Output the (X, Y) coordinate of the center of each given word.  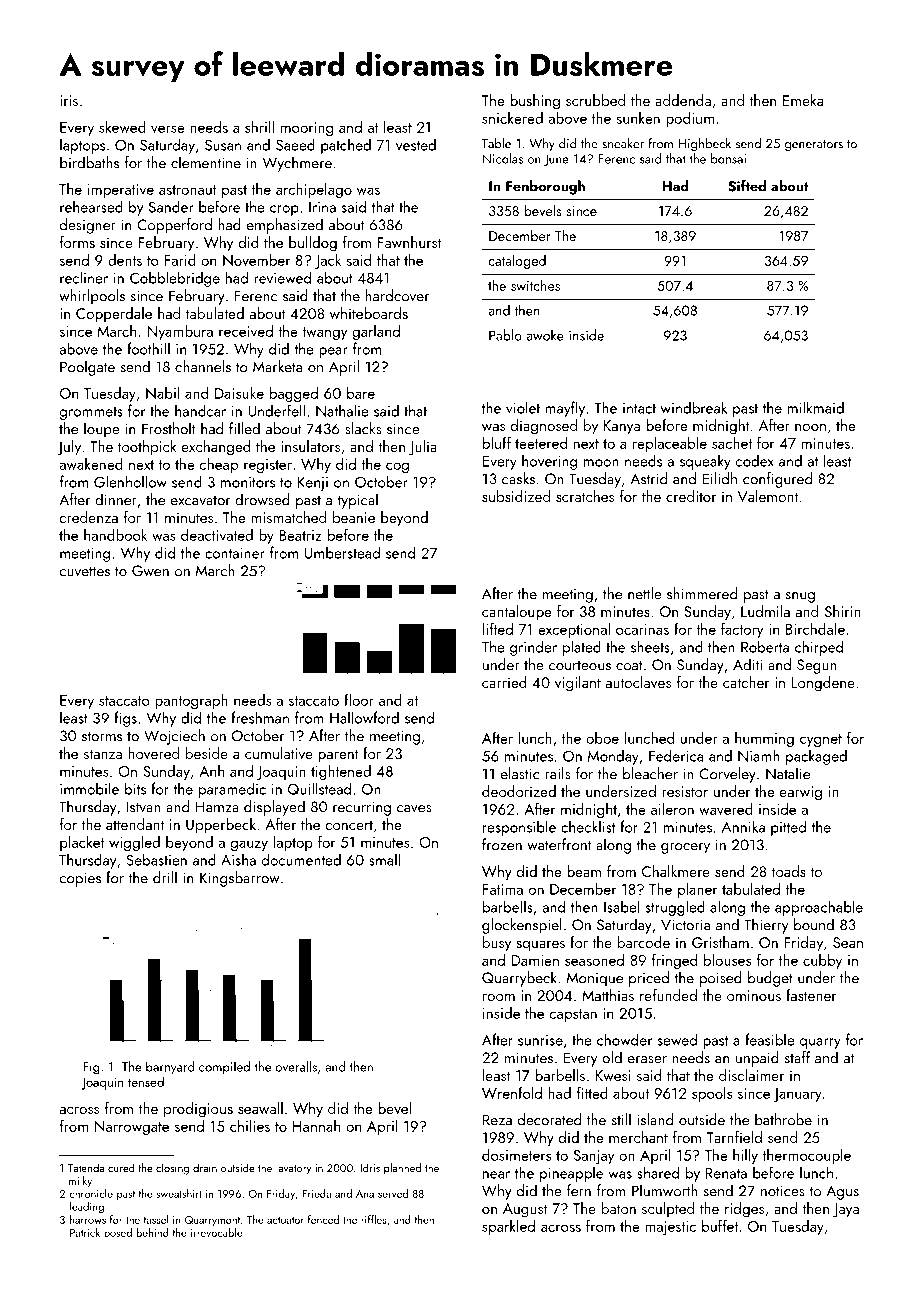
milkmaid (816, 407)
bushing (535, 102)
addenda (683, 100)
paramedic (232, 790)
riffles (374, 1219)
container (235, 553)
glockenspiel (522, 926)
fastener (811, 995)
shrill (259, 127)
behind (153, 1232)
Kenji (313, 484)
